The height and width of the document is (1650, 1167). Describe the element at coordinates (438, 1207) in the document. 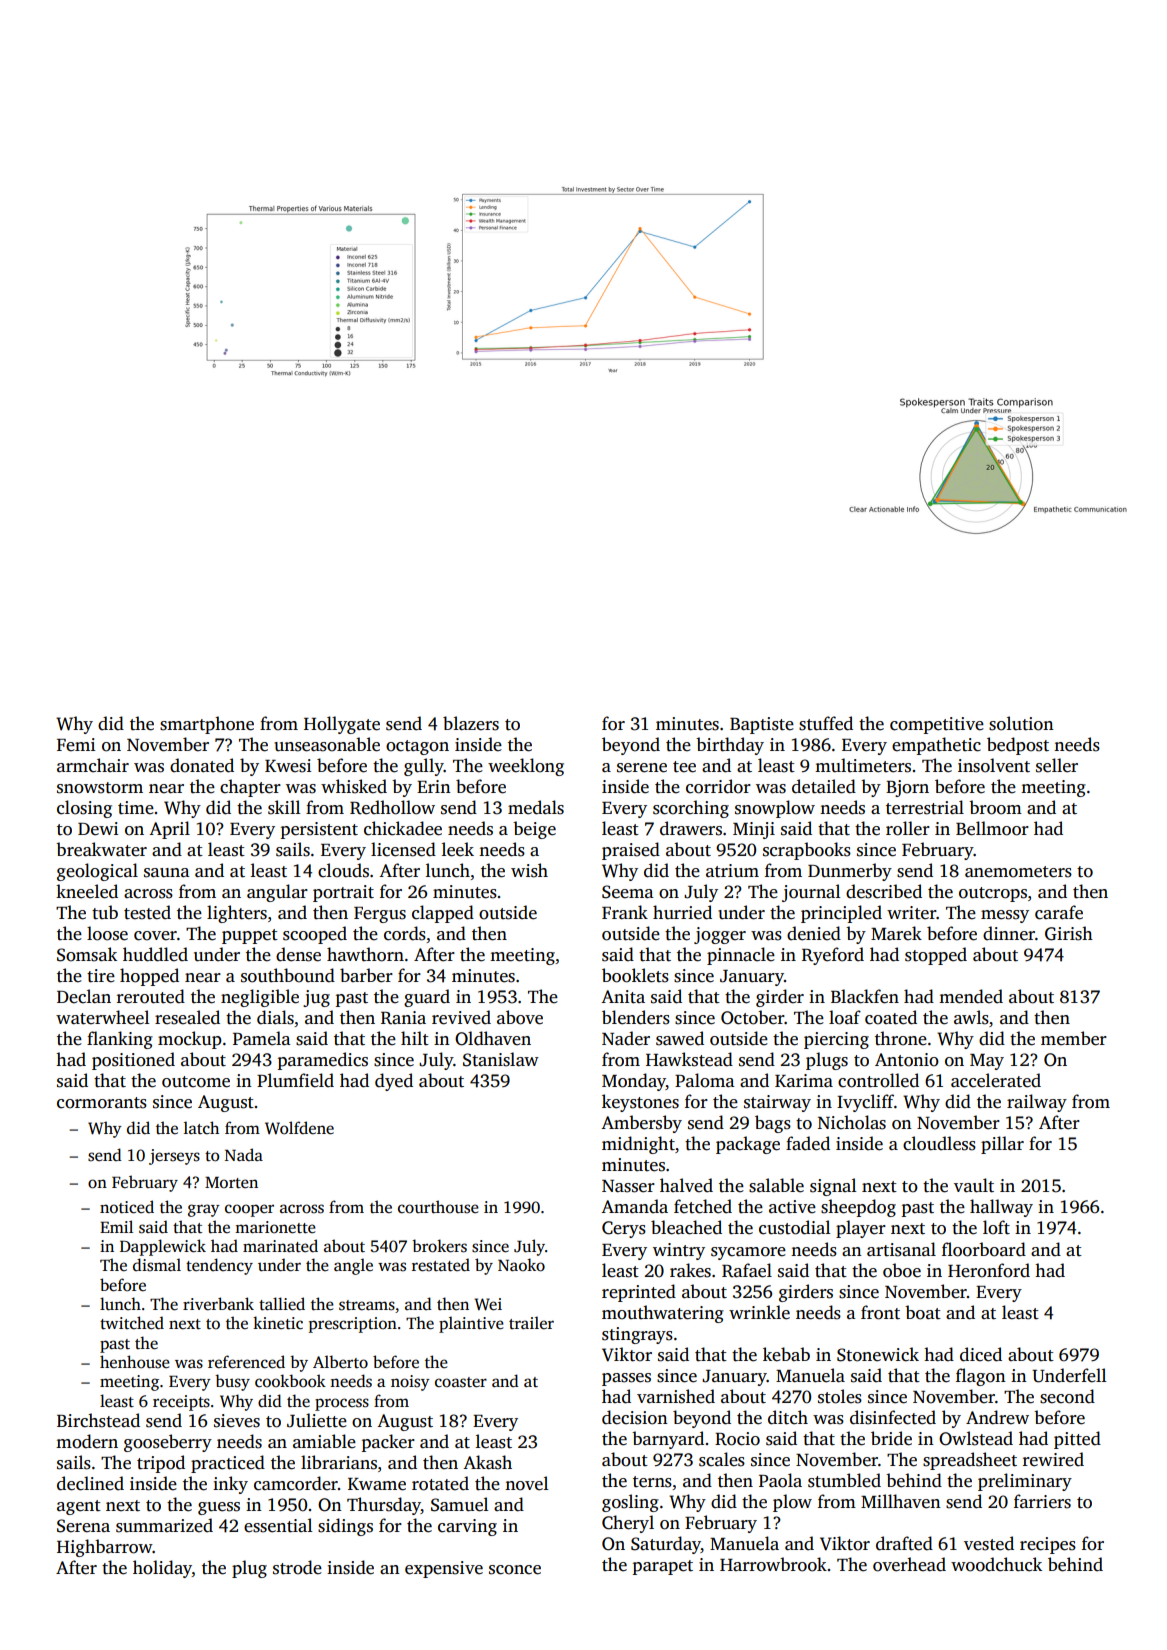

I see `courthouse` at that location.
